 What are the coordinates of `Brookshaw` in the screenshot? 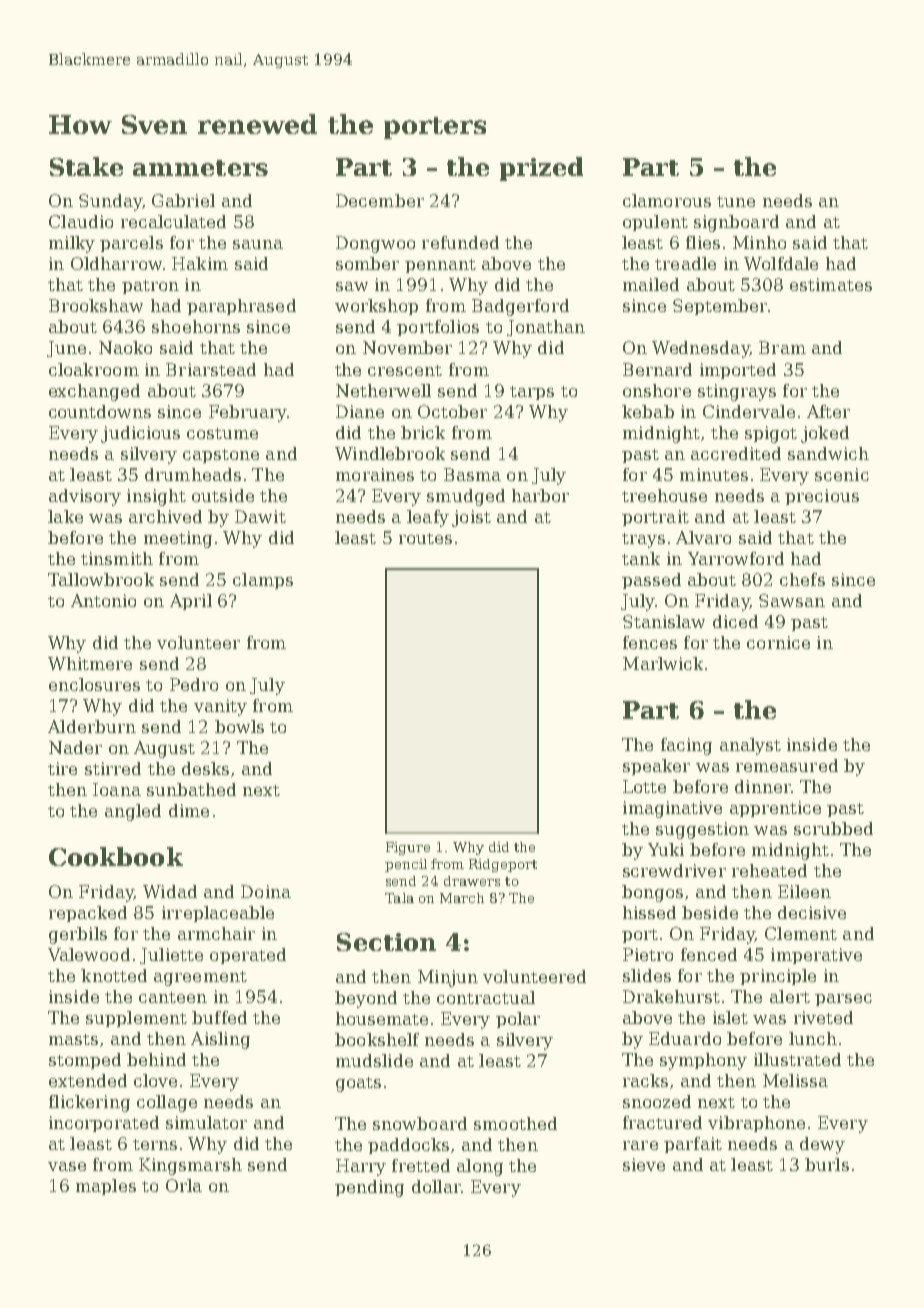 It's located at (96, 305).
